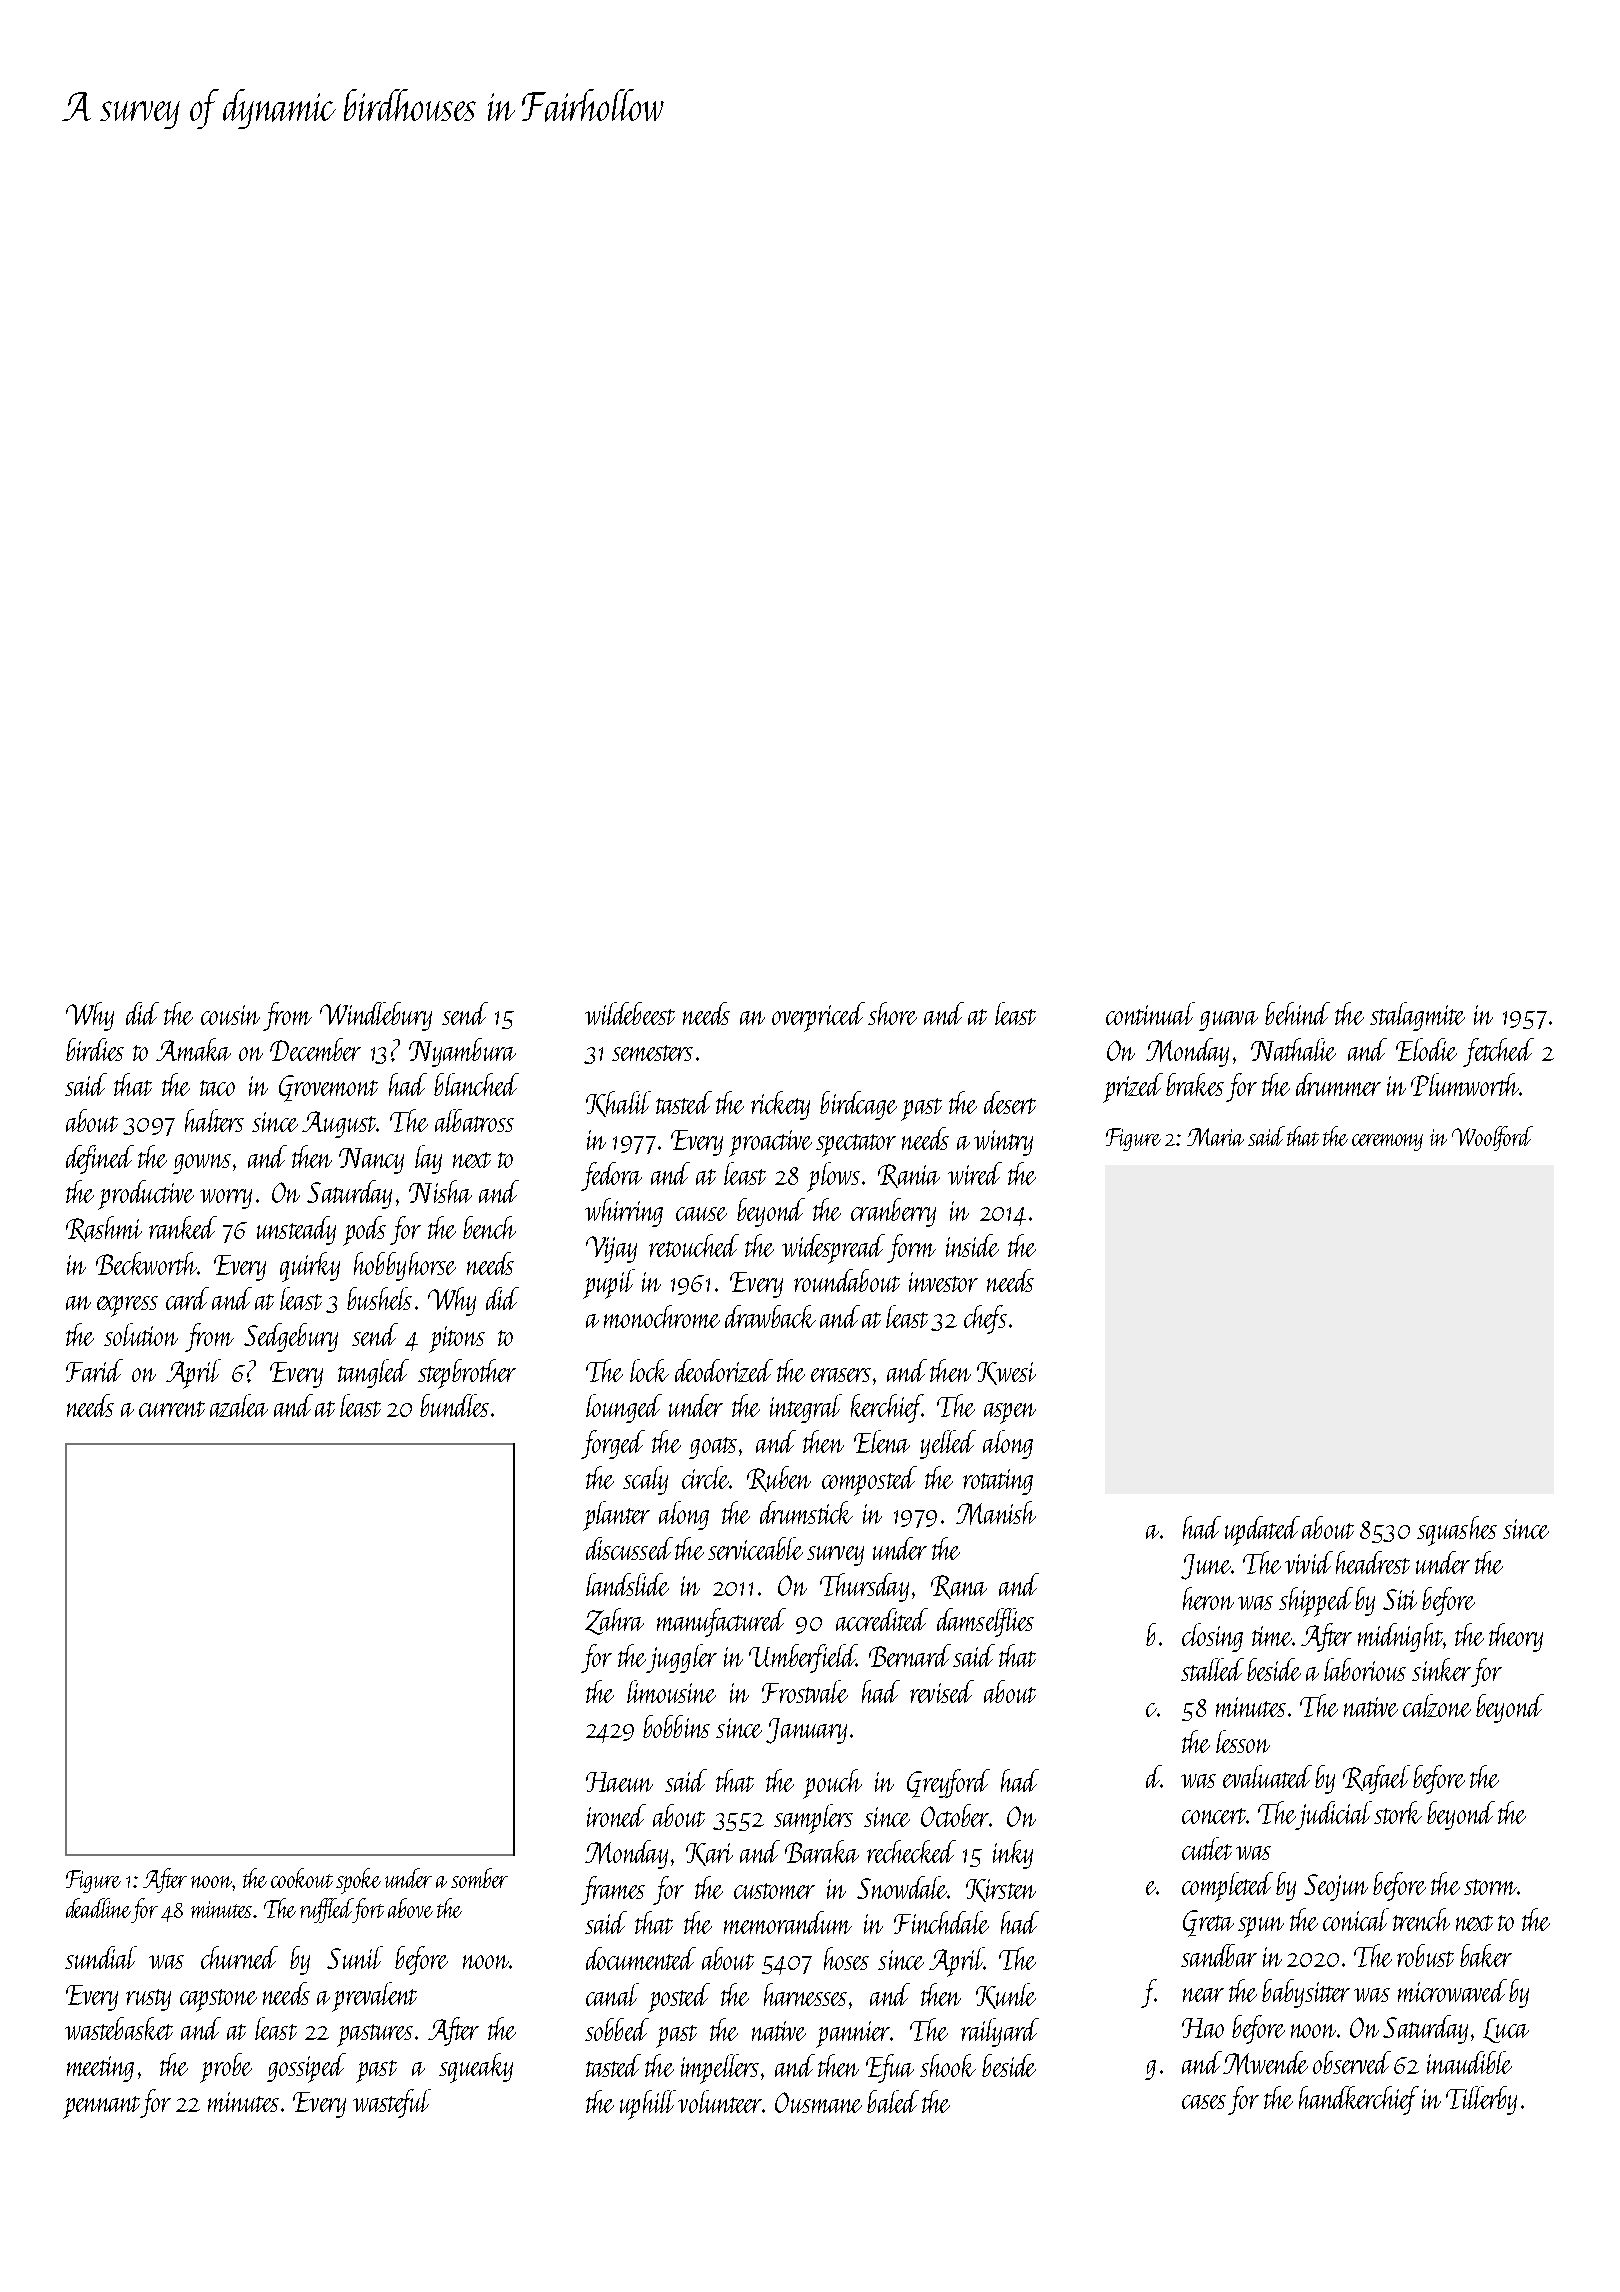  Describe the element at coordinates (1204, 2102) in the screenshot. I see `cases` at that location.
